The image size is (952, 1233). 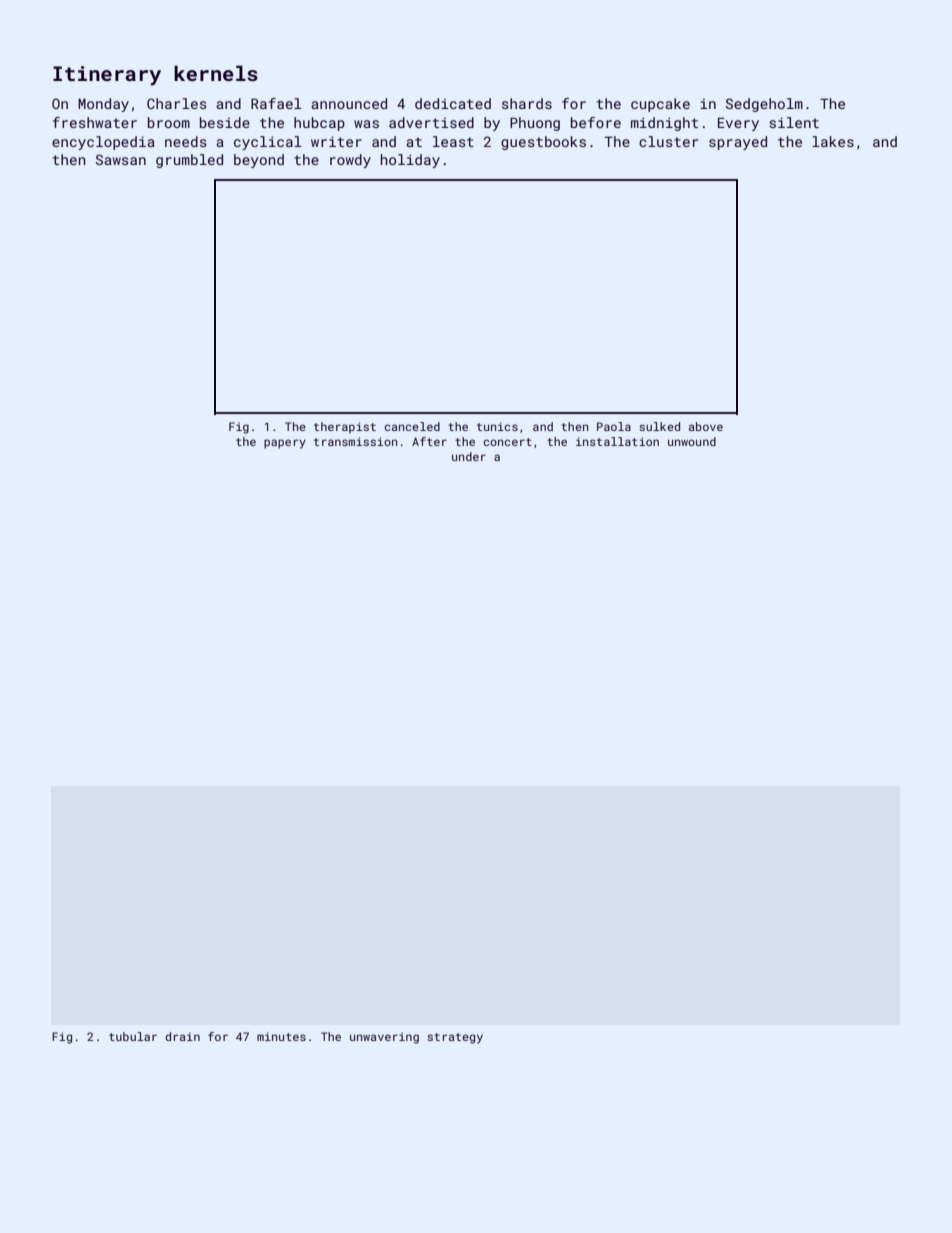 What do you see at coordinates (345, 428) in the screenshot?
I see `therapist` at bounding box center [345, 428].
